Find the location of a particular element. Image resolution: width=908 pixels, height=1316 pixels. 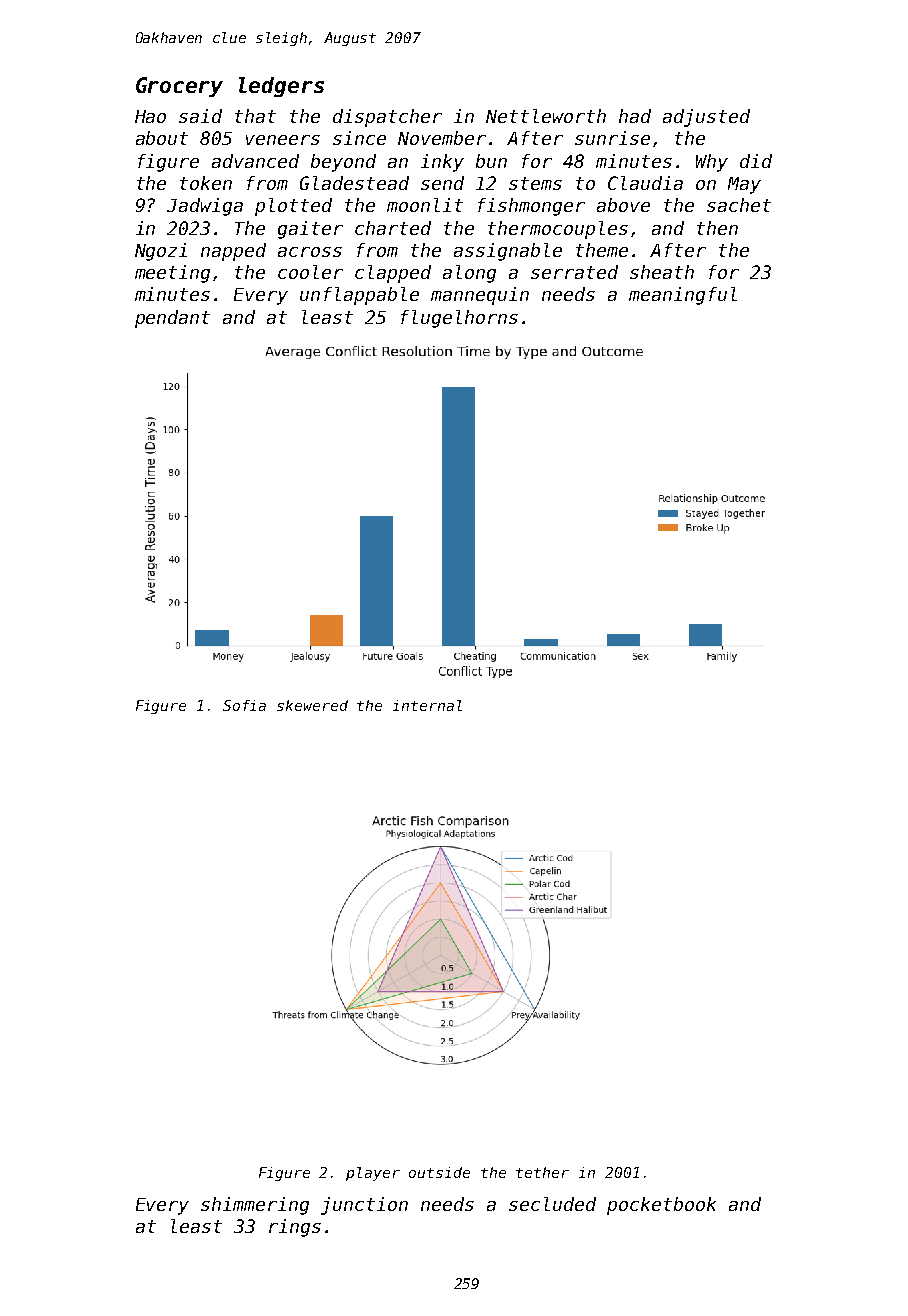

rings is located at coordinates (295, 1228).
